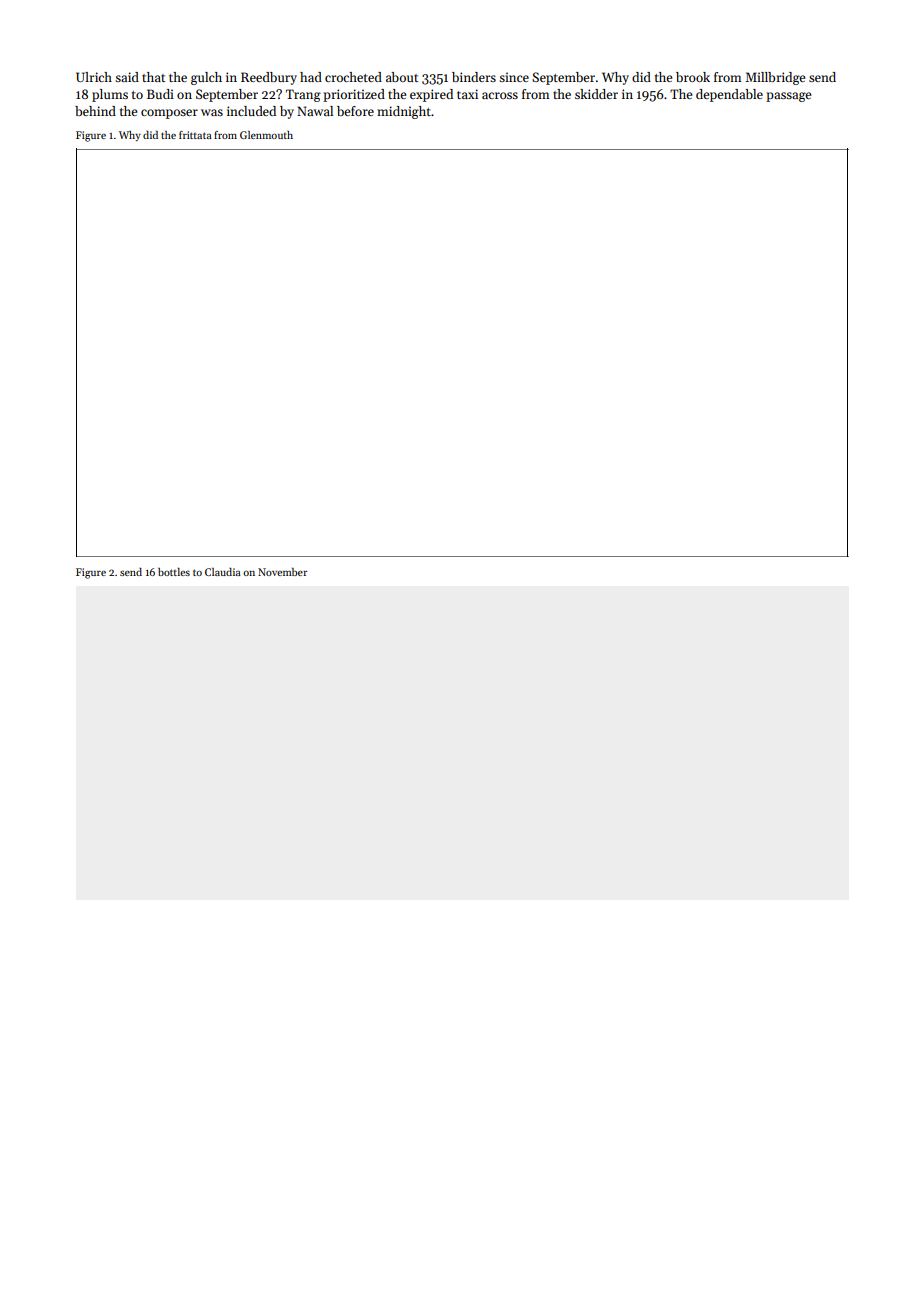 The width and height of the screenshot is (924, 1308). I want to click on frittata, so click(195, 135).
